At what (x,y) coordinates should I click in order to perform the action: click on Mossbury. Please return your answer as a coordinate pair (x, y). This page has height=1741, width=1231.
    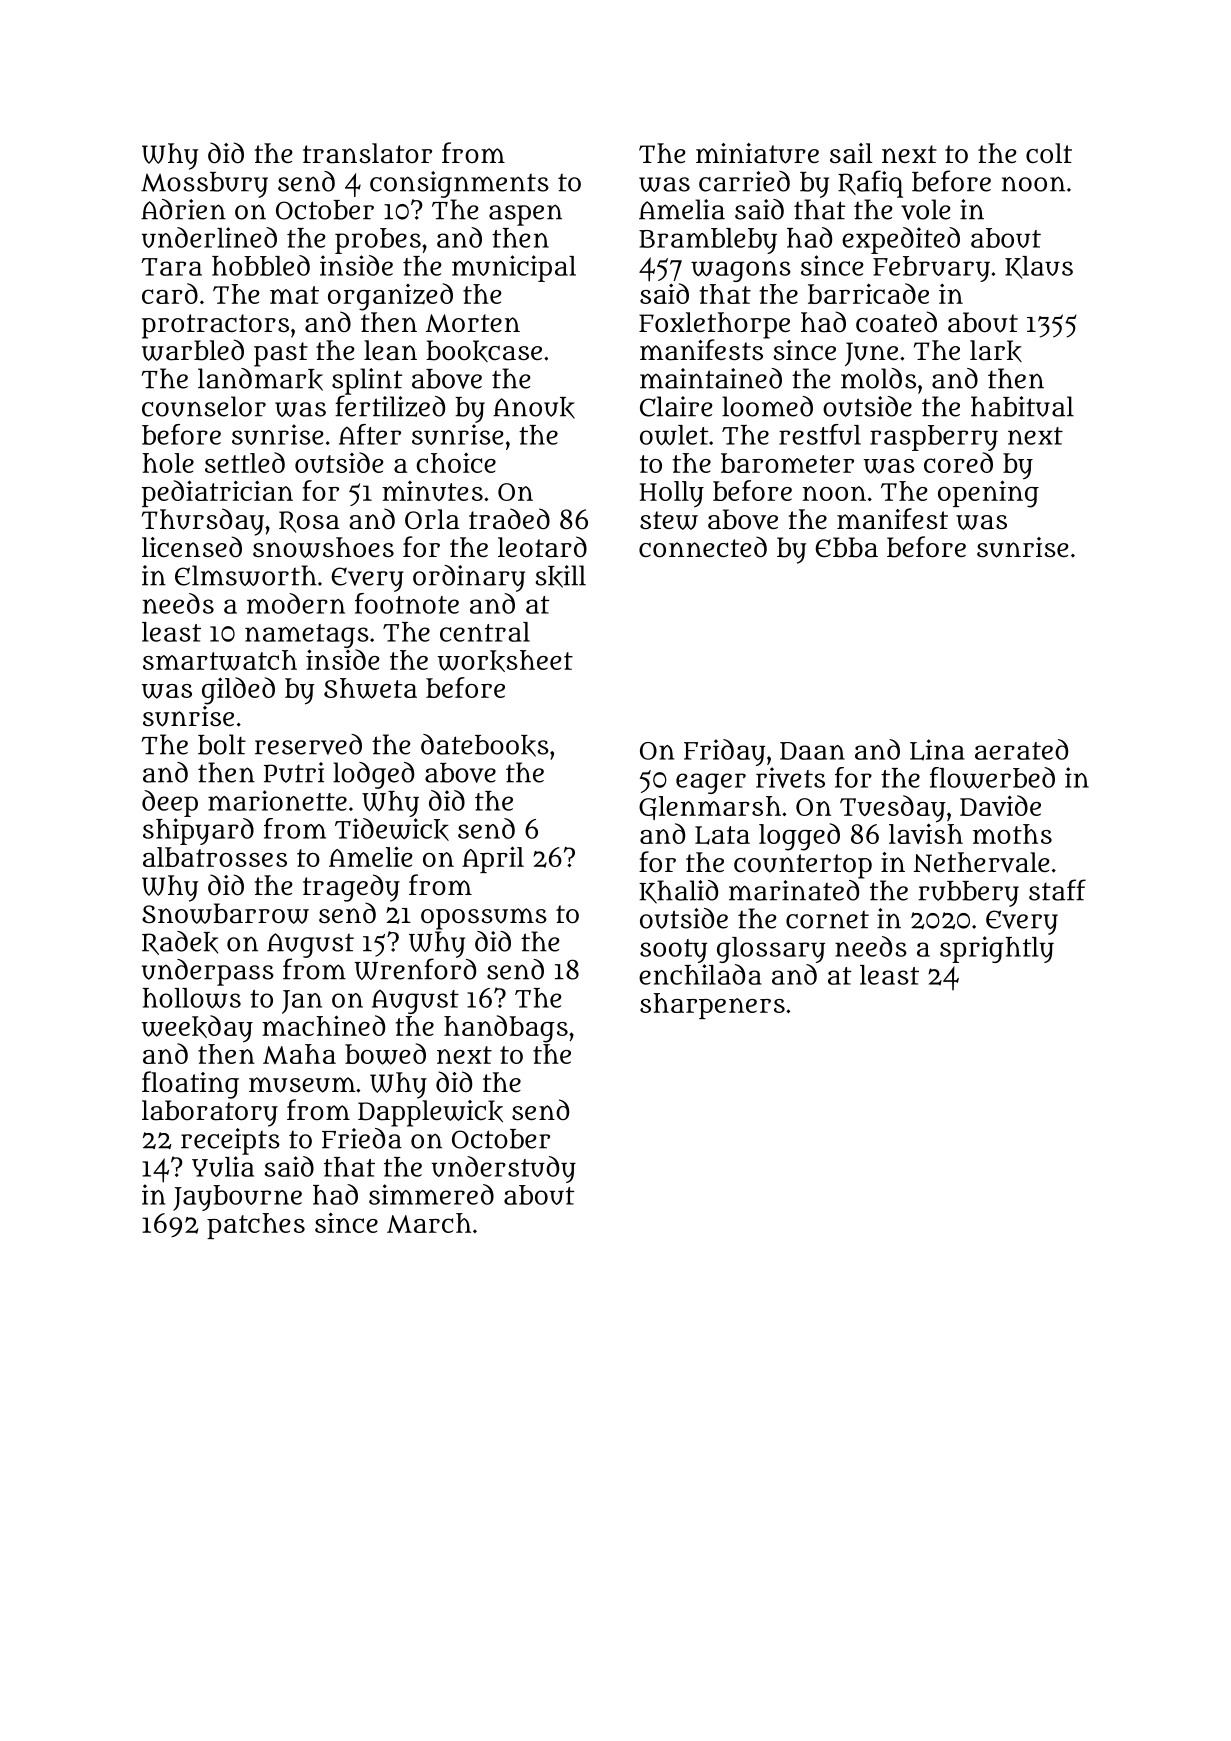
    Looking at the image, I should click on (204, 185).
